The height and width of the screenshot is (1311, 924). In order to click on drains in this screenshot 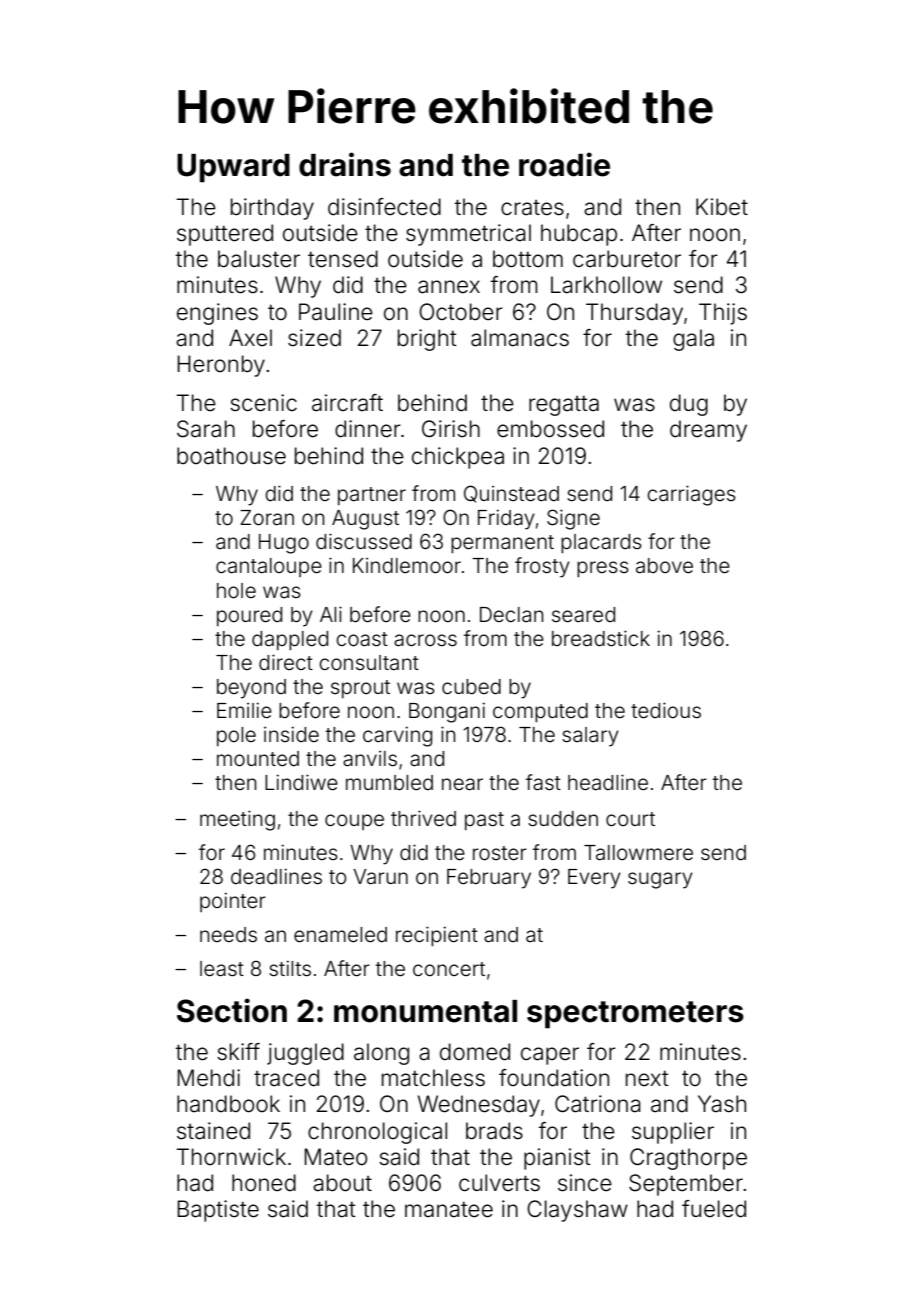, I will do `click(345, 164)`.
